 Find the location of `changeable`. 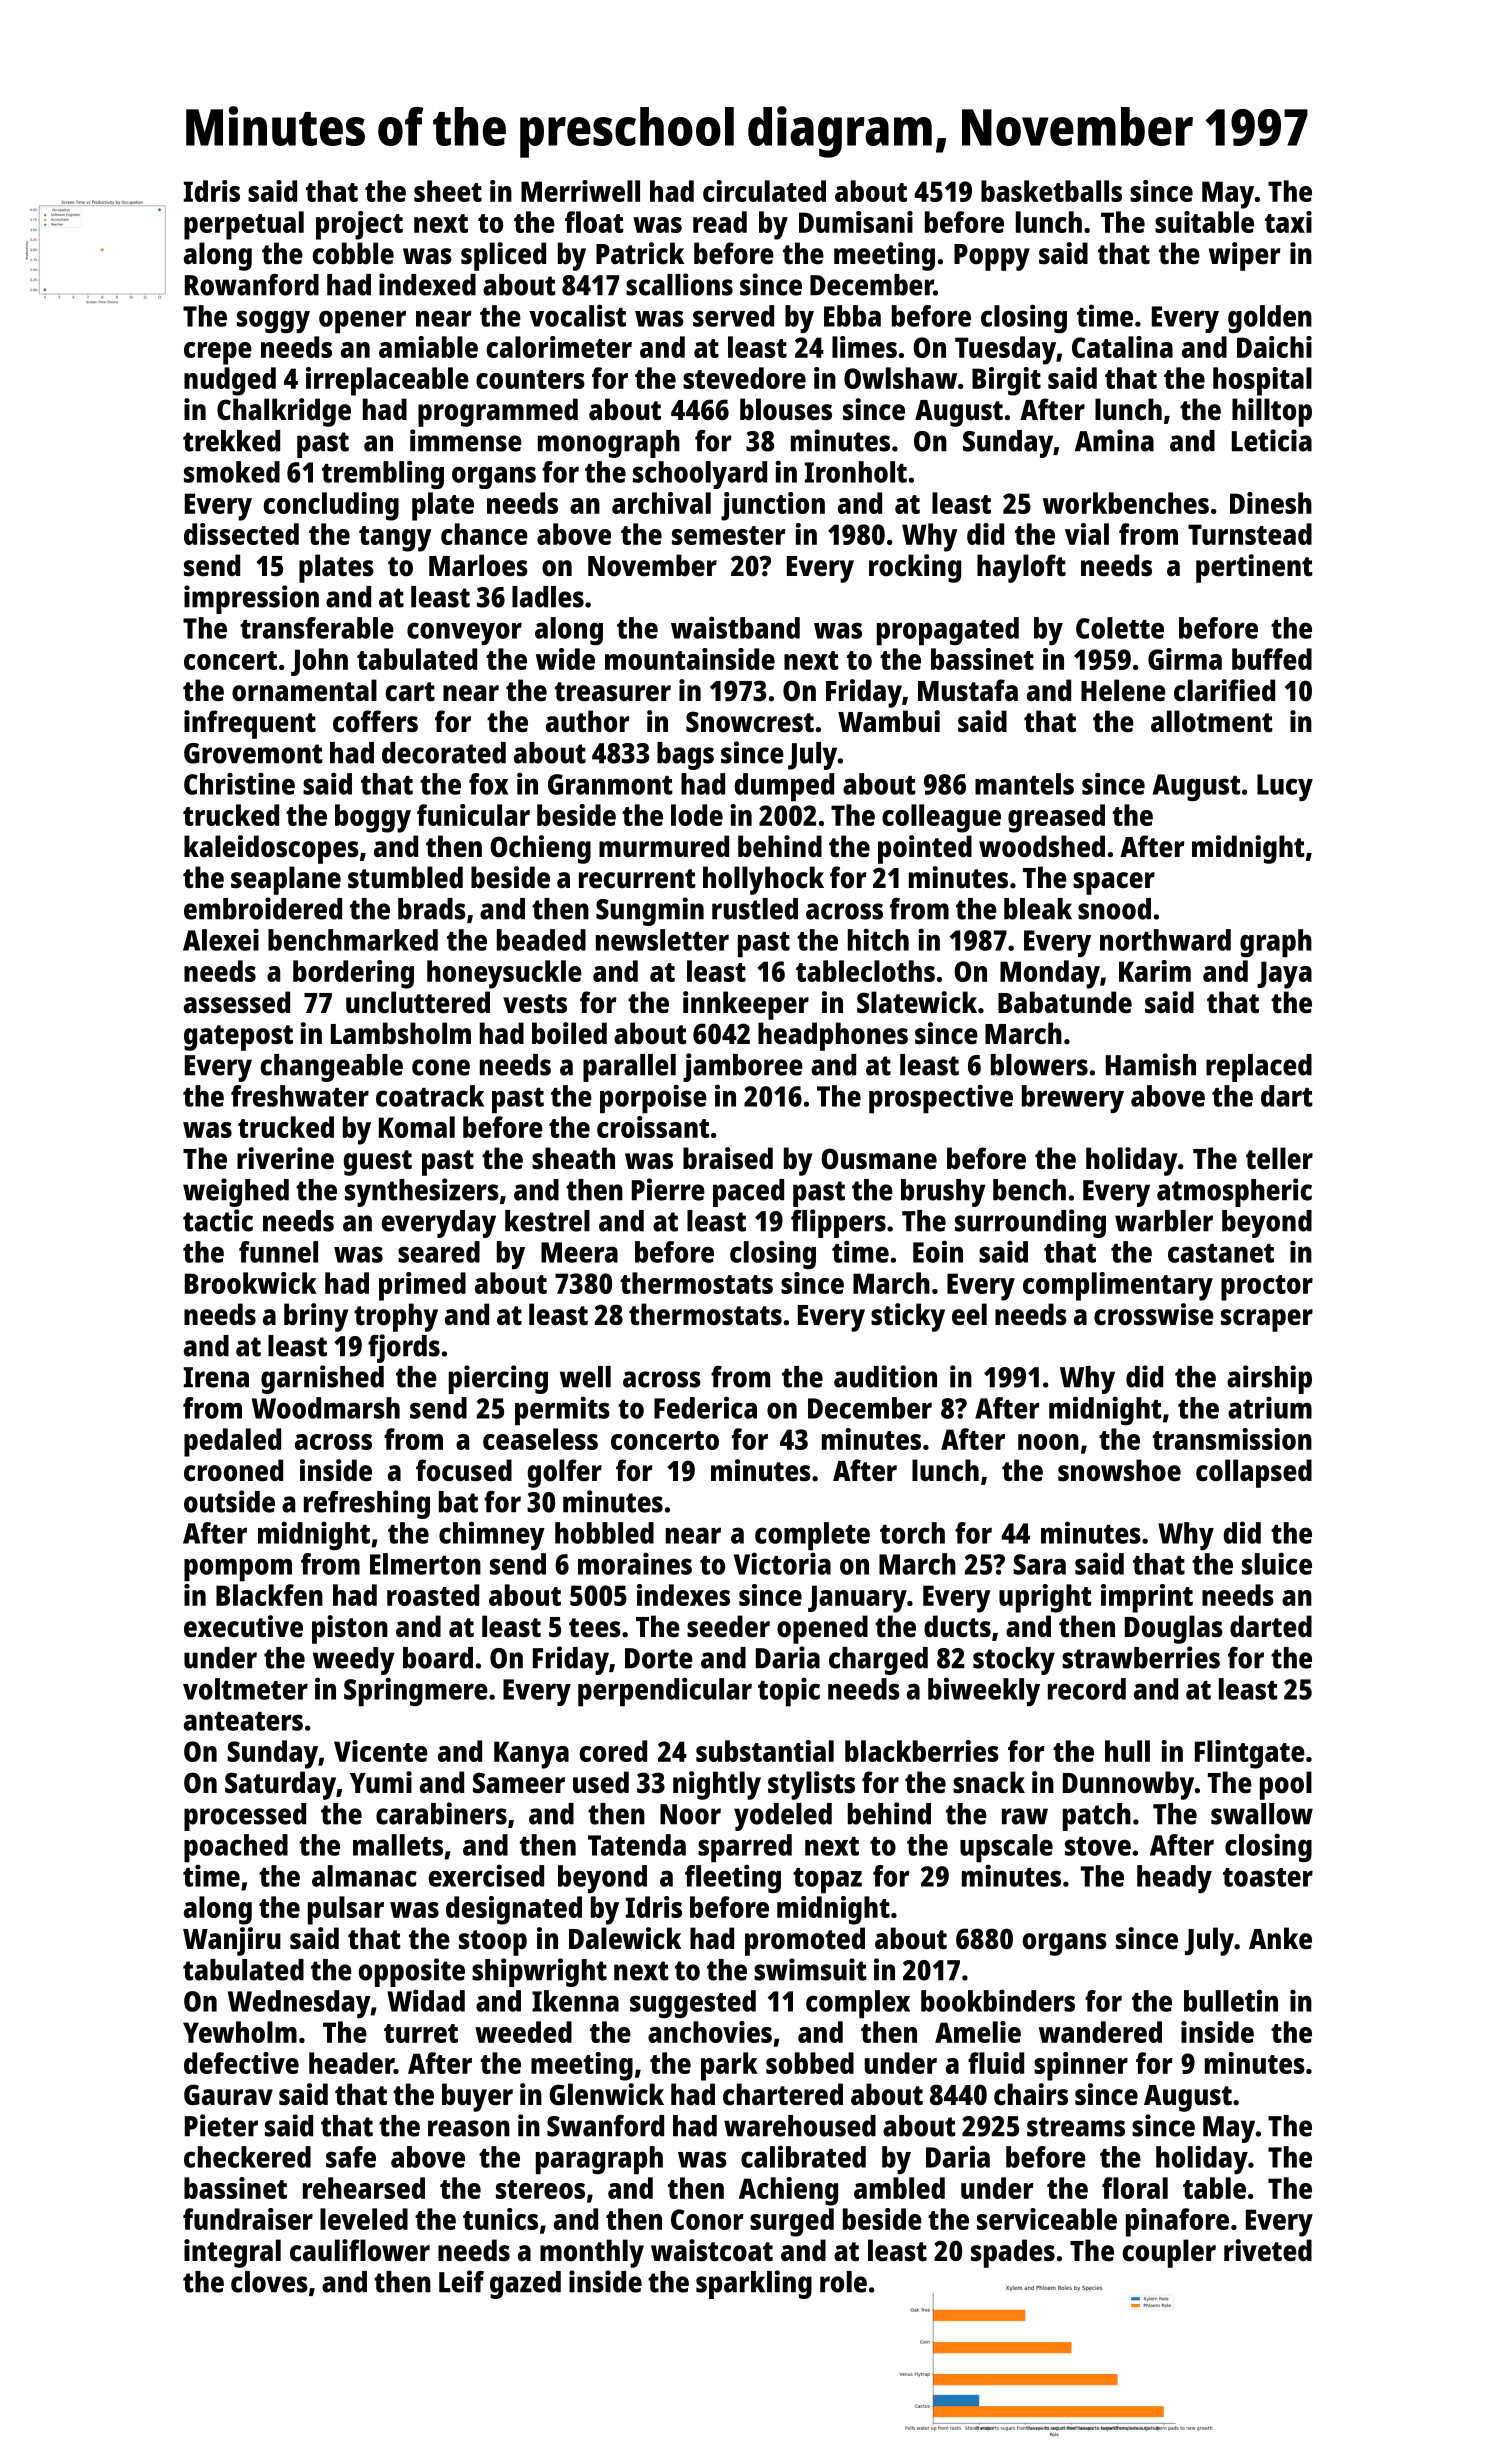

changeable is located at coordinates (332, 1068).
